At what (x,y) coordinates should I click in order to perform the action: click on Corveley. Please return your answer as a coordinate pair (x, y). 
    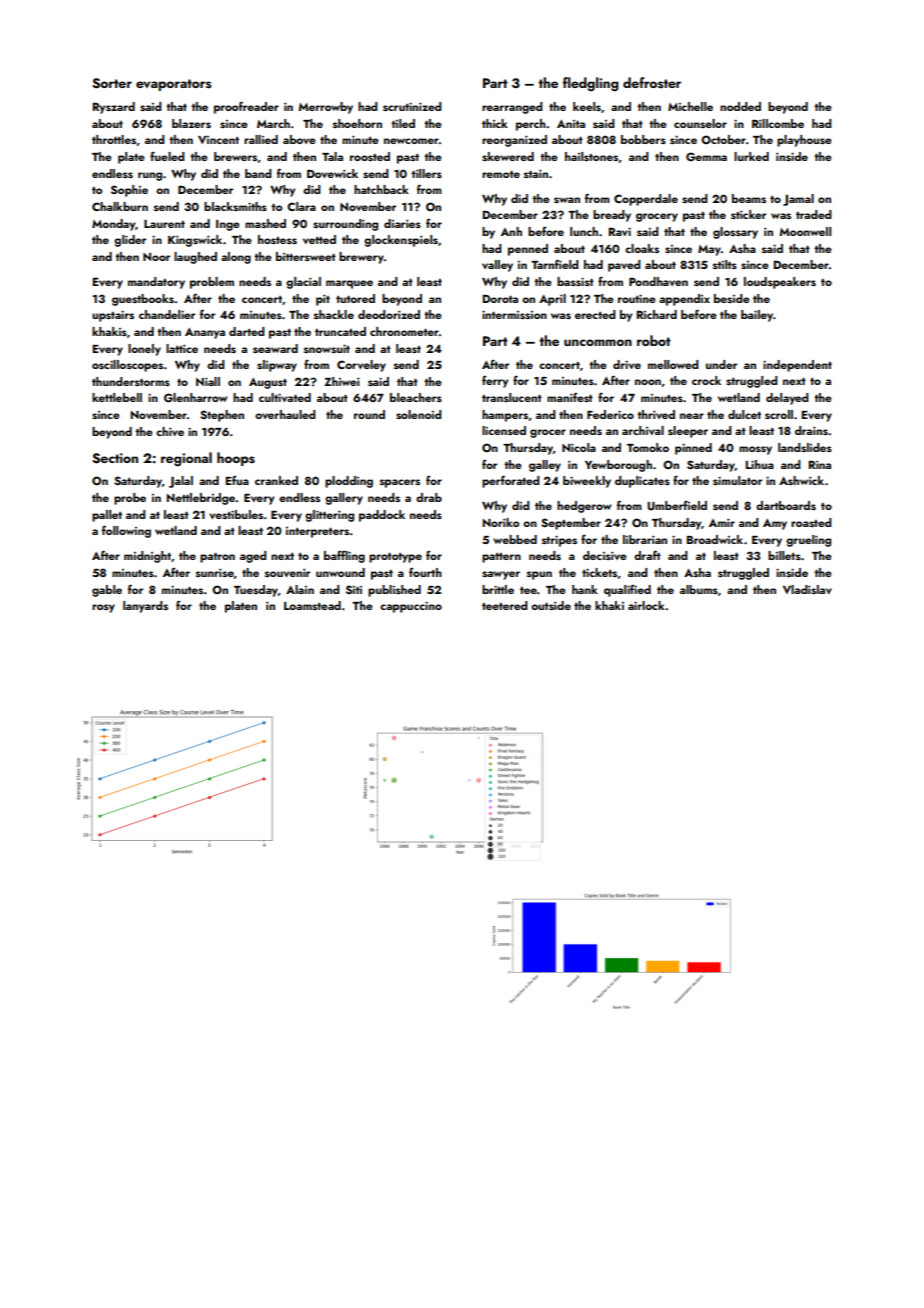
    Looking at the image, I should click on (361, 366).
